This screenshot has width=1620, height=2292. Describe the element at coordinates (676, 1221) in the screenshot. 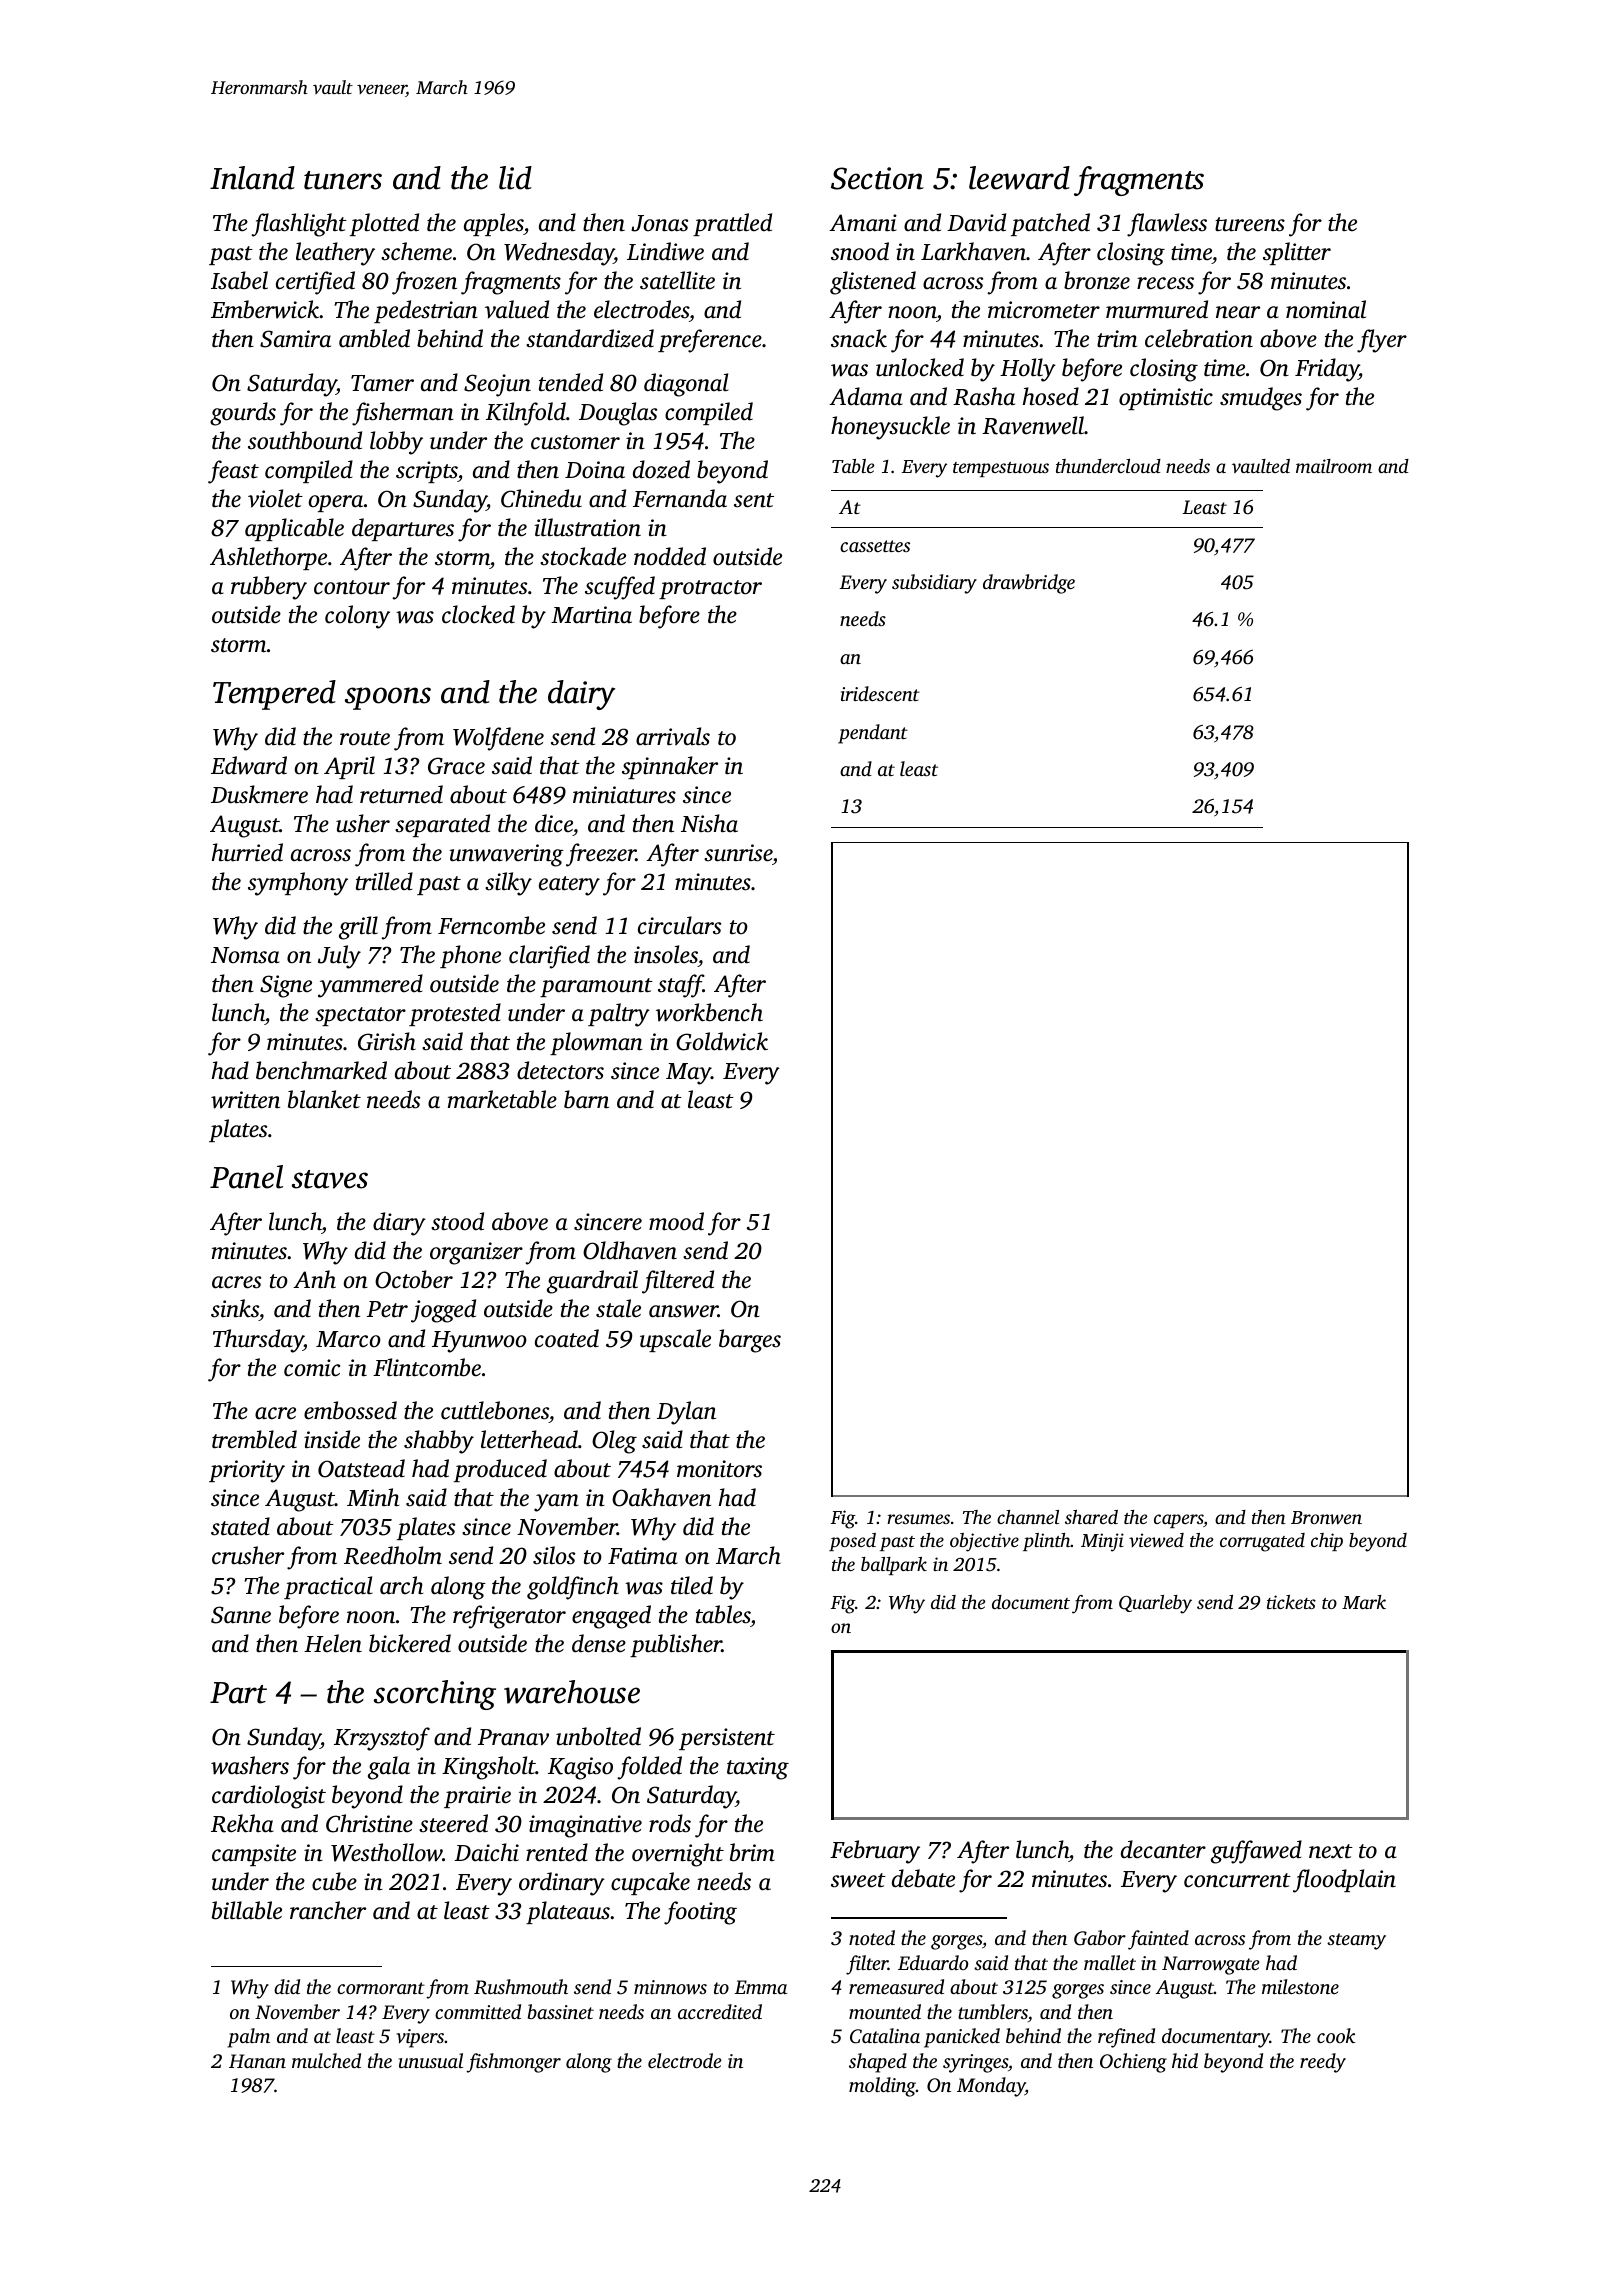

I see `mood` at that location.
